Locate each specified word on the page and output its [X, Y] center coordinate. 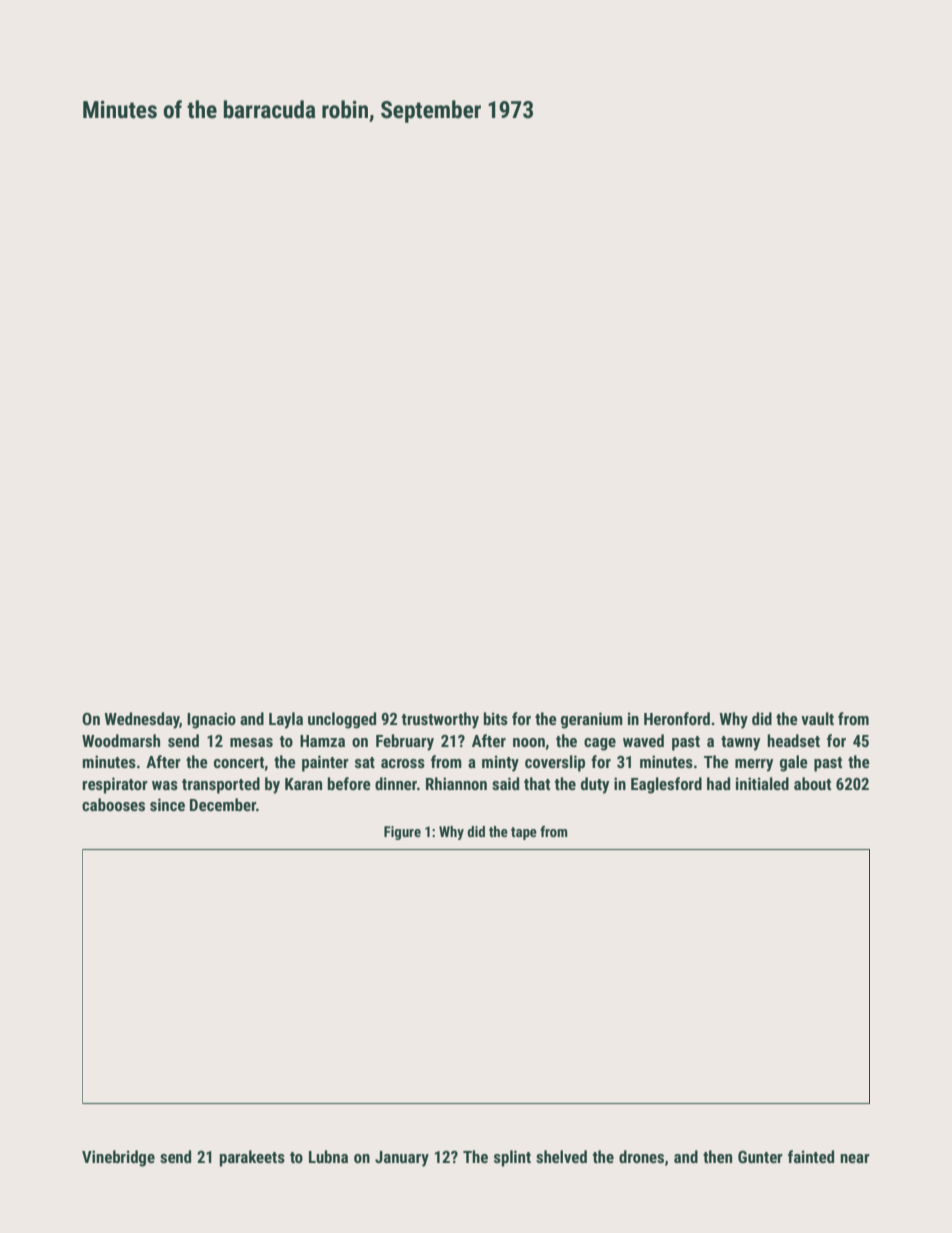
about [812, 783]
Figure [402, 833]
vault [817, 718]
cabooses [113, 804]
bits [496, 718]
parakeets [252, 1158]
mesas [251, 742]
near [855, 1158]
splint [512, 1158]
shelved [561, 1156]
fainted [811, 1156]
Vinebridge [118, 1158]
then [717, 1156]
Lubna [328, 1156]
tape [524, 833]
